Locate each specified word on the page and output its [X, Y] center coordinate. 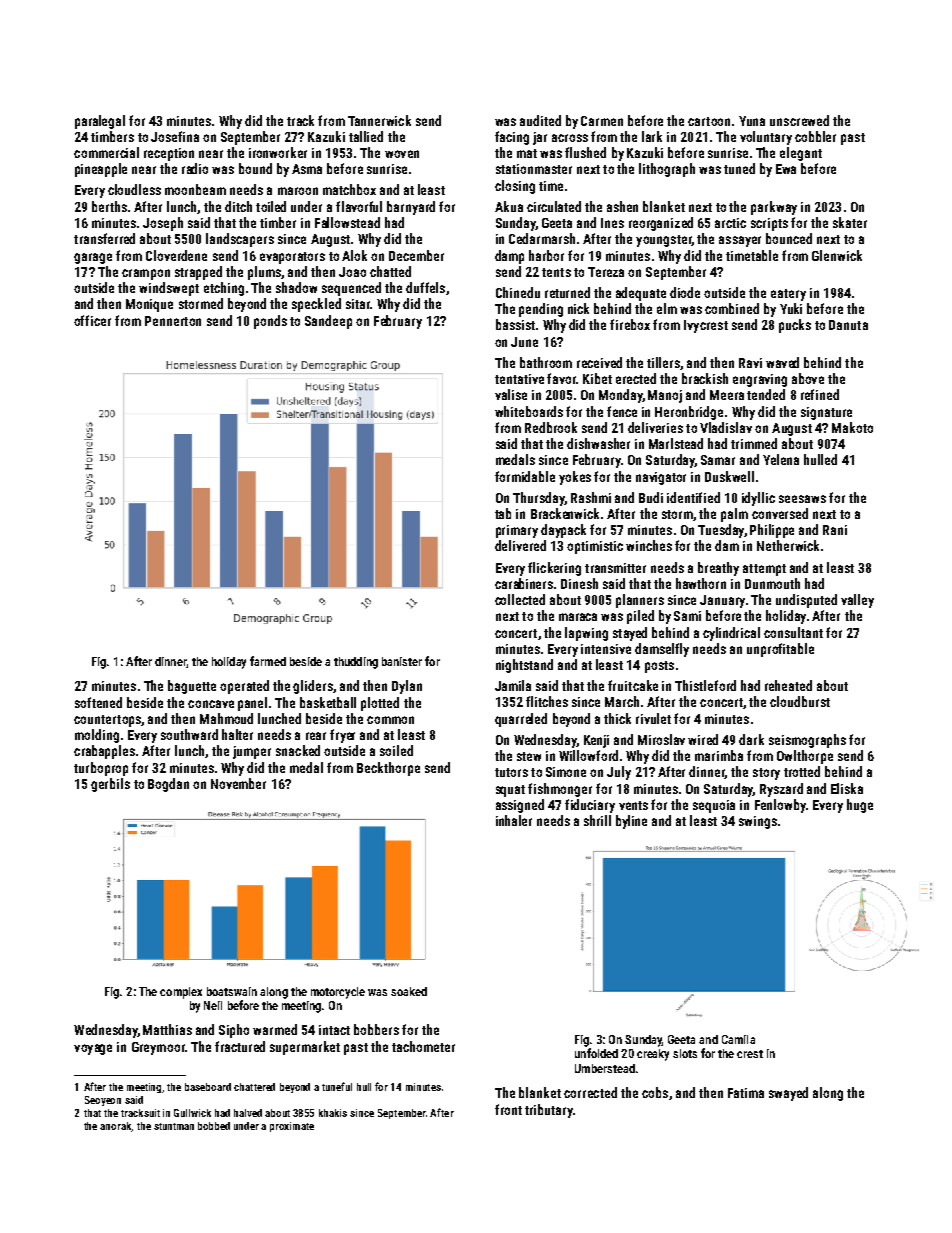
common [390, 720]
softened [98, 702]
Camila [738, 1039]
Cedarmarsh [542, 238]
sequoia [714, 806]
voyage [93, 1049]
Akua [509, 206]
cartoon [709, 121]
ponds [270, 322]
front [508, 1109]
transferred [104, 238]
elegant [801, 154]
